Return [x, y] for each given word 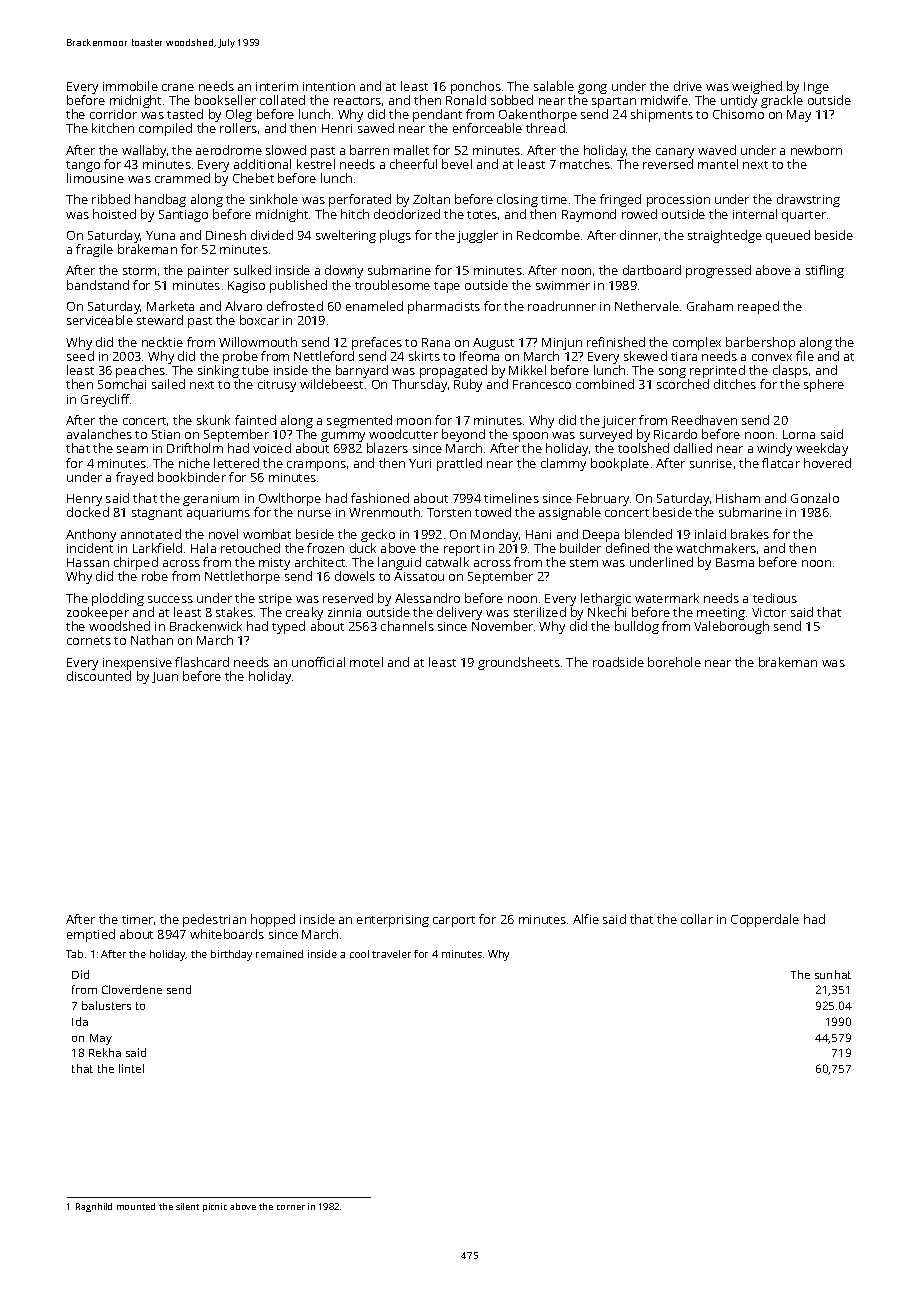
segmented [359, 421]
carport [454, 921]
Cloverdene [132, 989]
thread [545, 128]
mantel [718, 164]
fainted [255, 420]
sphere [824, 385]
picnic [215, 1207]
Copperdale [765, 920]
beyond [463, 435]
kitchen [113, 128]
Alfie [586, 919]
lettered [236, 463]
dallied [693, 448]
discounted [99, 676]
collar [697, 919]
